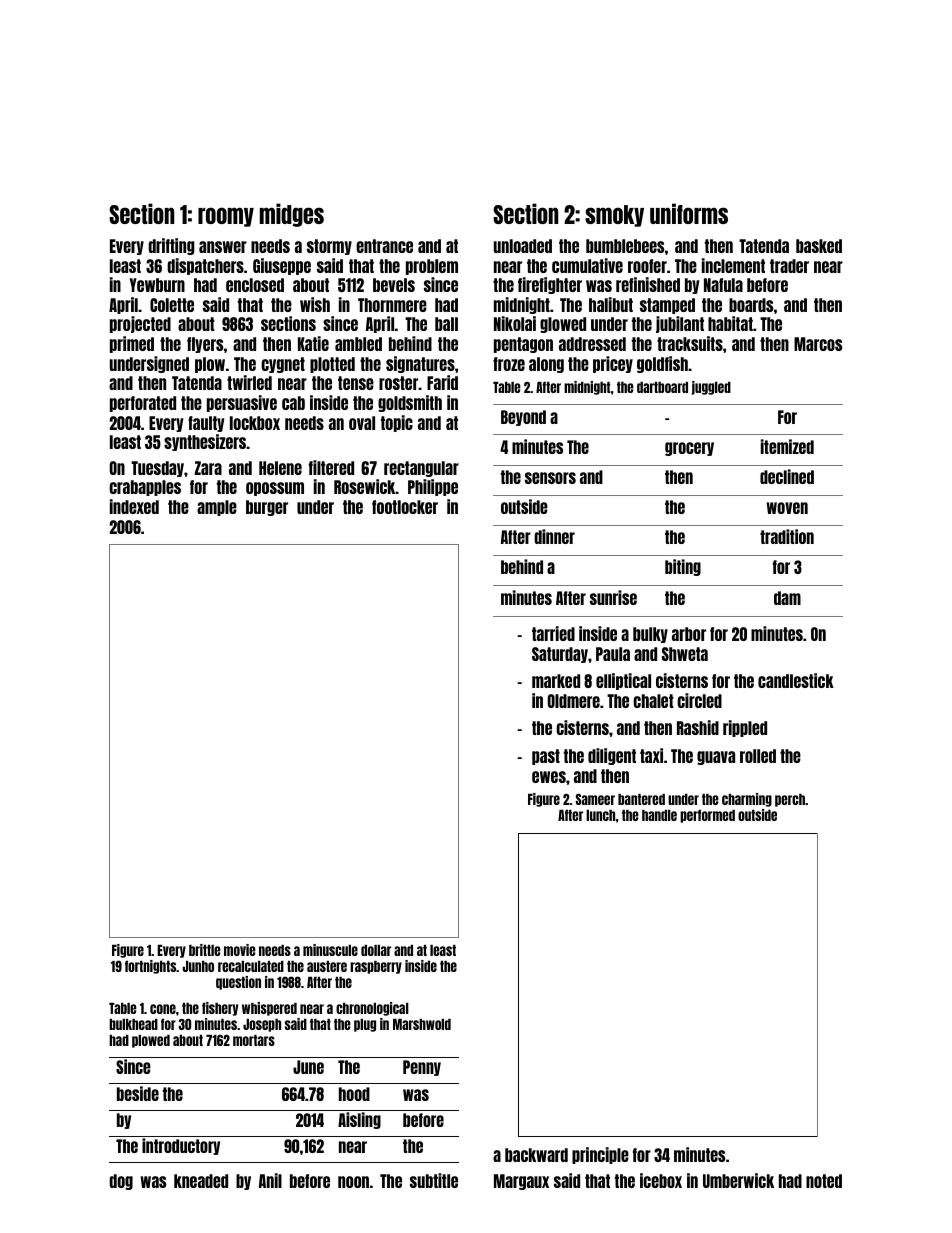 This image has height=1233, width=952. I want to click on noon, so click(353, 1182).
